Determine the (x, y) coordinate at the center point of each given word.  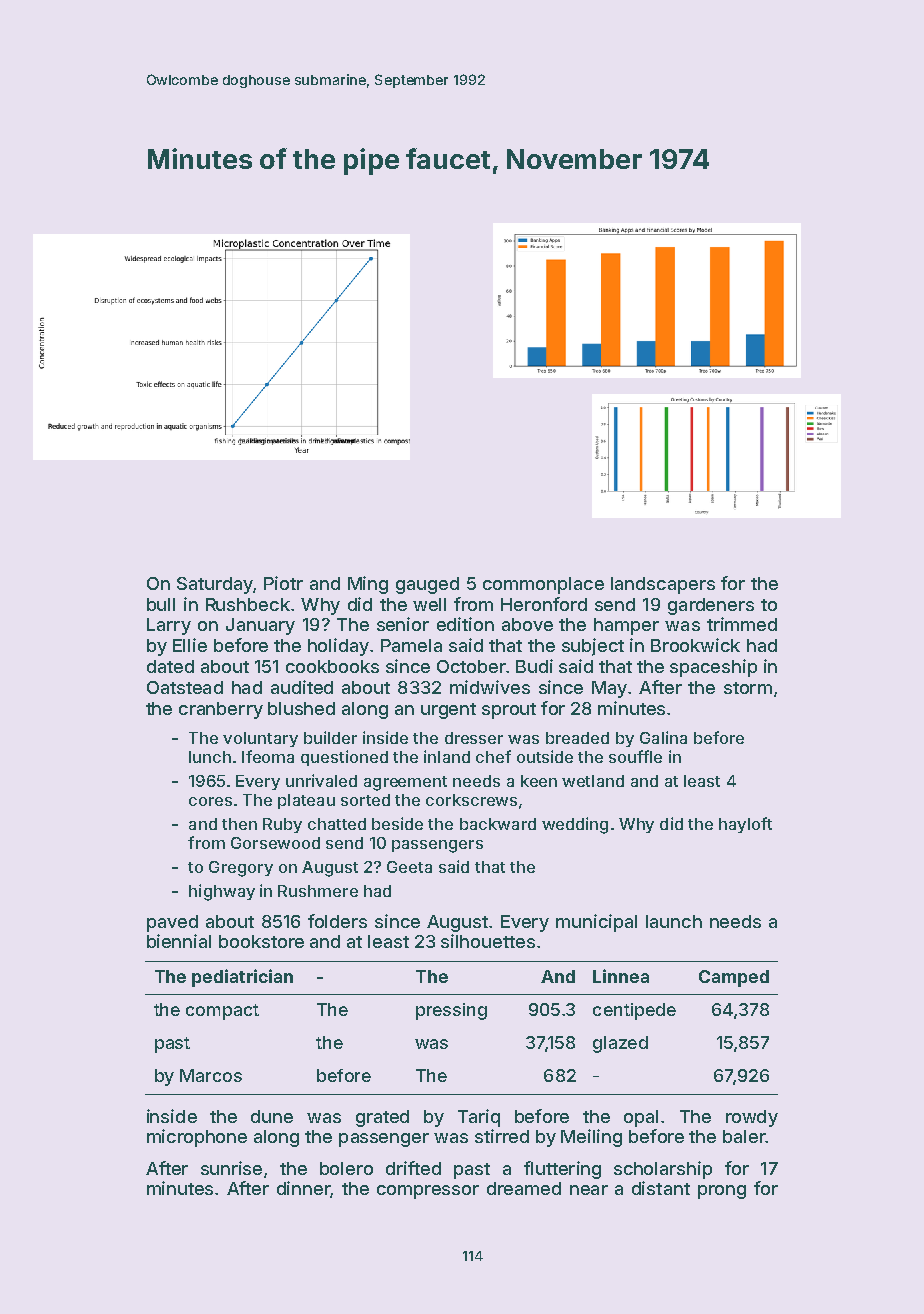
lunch (210, 757)
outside (545, 756)
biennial (179, 941)
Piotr (283, 583)
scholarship (663, 1170)
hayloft (745, 825)
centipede (634, 1011)
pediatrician (242, 978)
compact (222, 1012)
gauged (427, 585)
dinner (303, 1188)
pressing (451, 1011)
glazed (620, 1044)
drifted (413, 1168)
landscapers (663, 585)
